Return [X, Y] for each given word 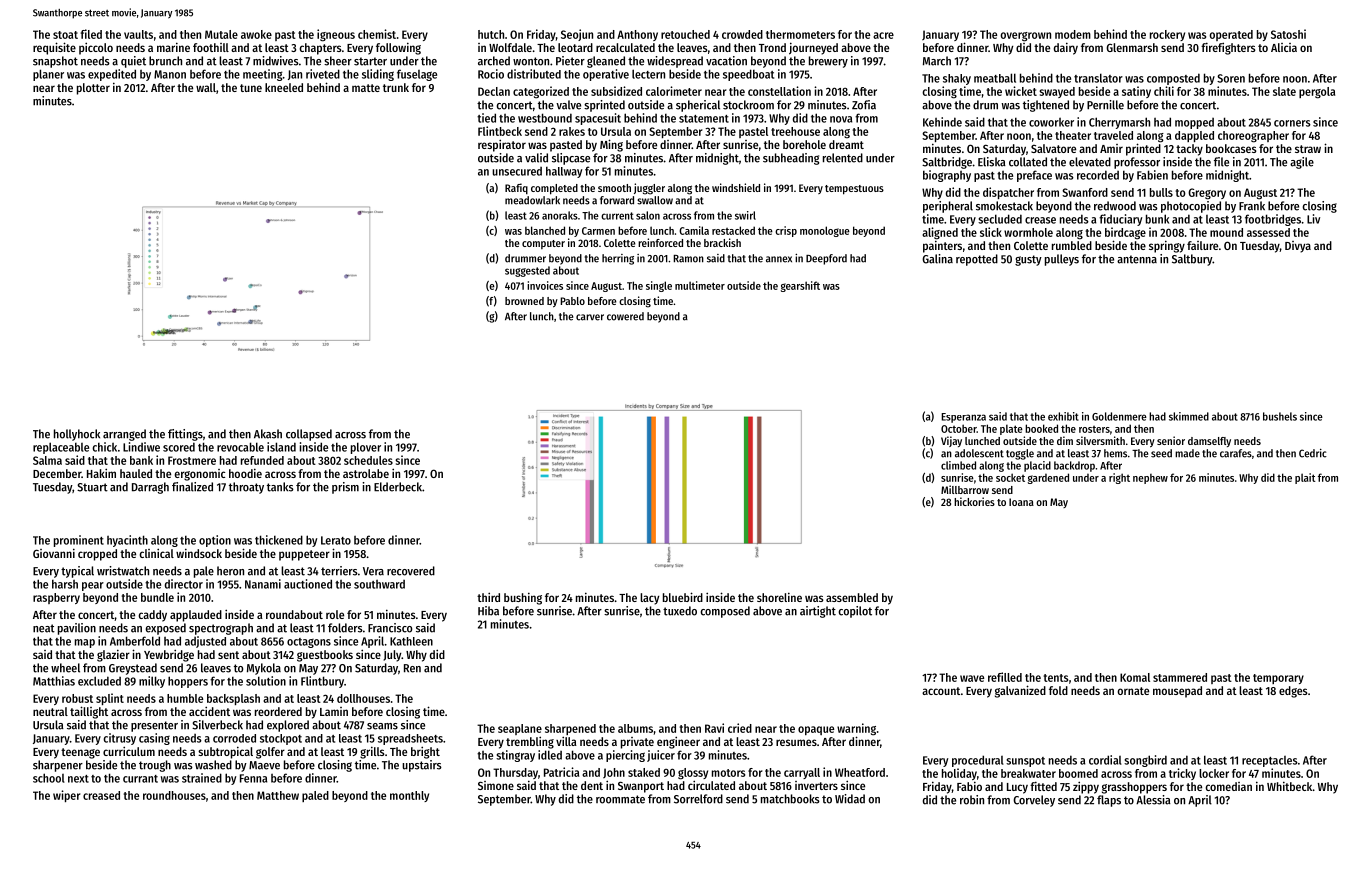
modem [1073, 34]
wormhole [1028, 232]
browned [524, 301]
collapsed [309, 435]
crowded [742, 34]
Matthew [278, 795]
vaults [138, 34]
